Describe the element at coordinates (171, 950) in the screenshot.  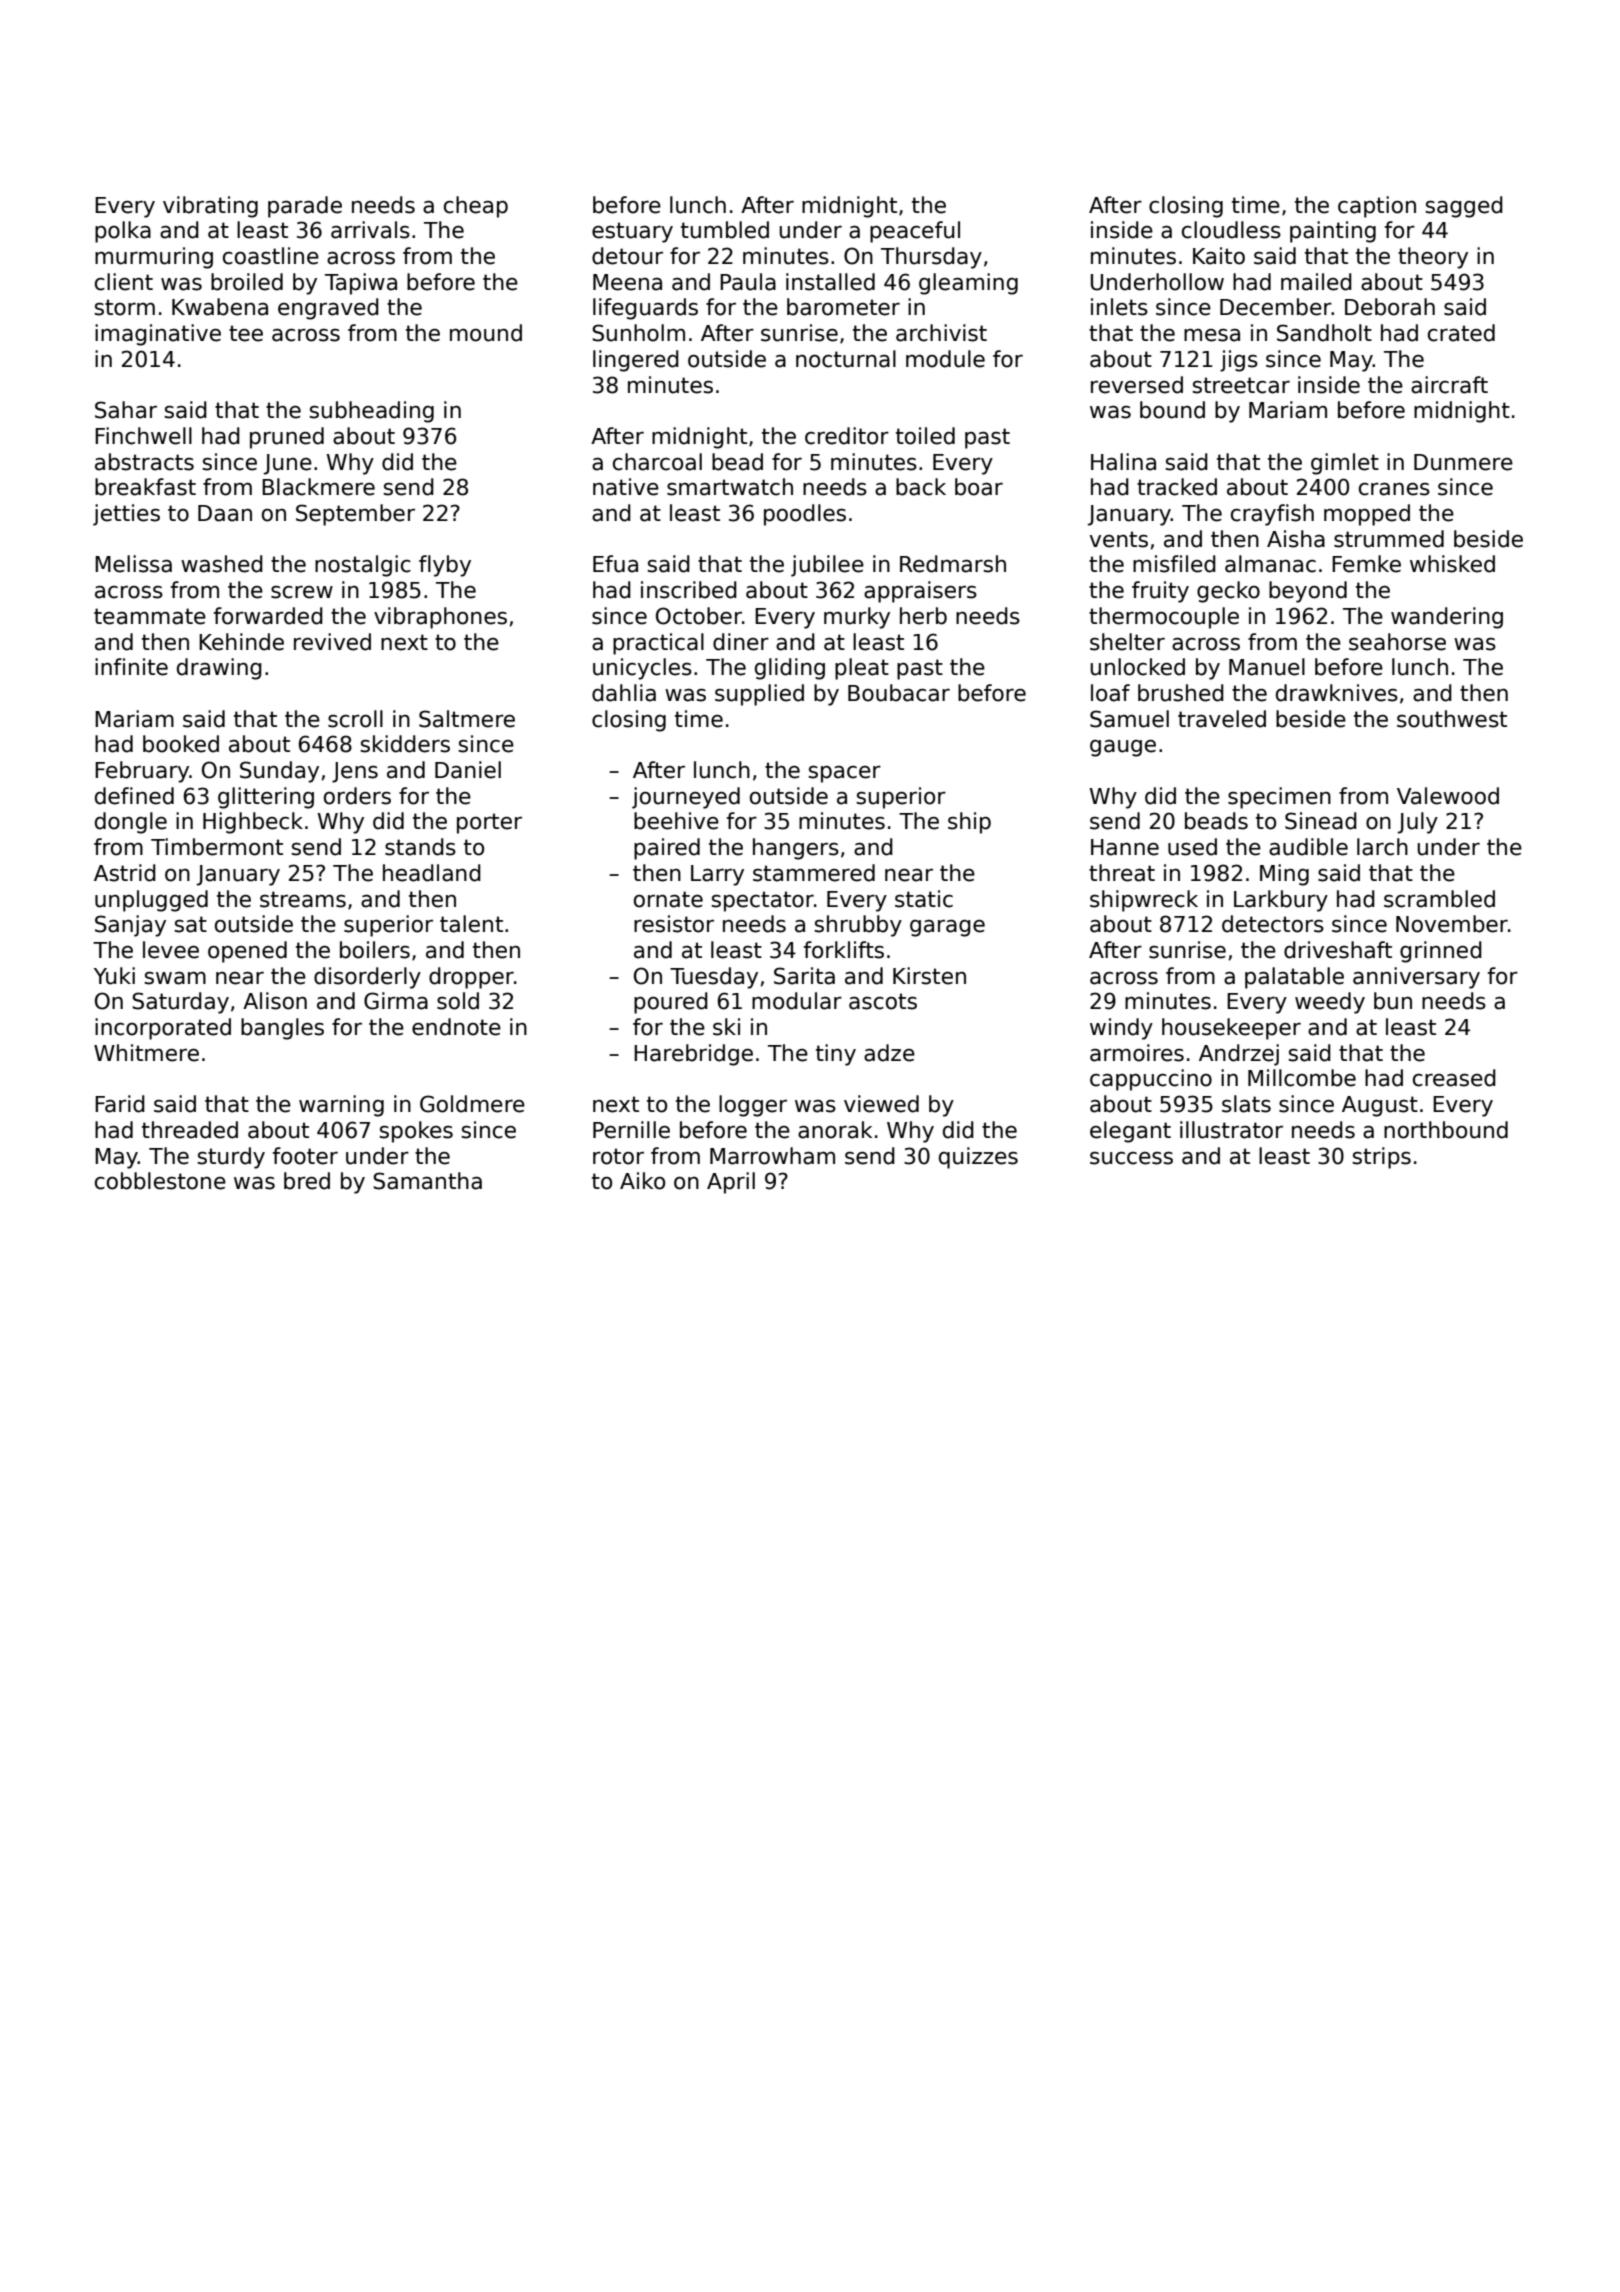
I see `levee` at that location.
